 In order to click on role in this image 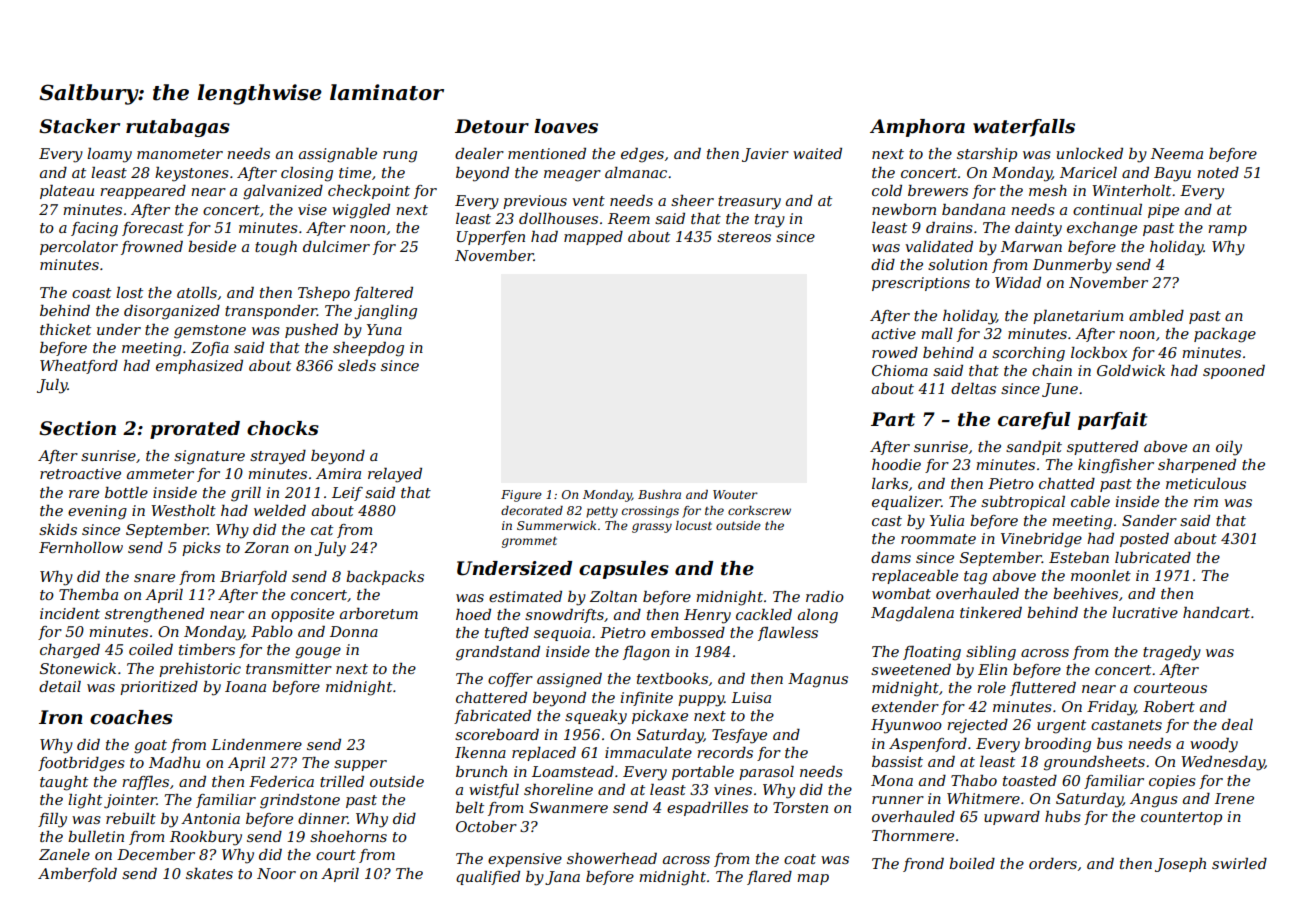, I will do `click(991, 687)`.
